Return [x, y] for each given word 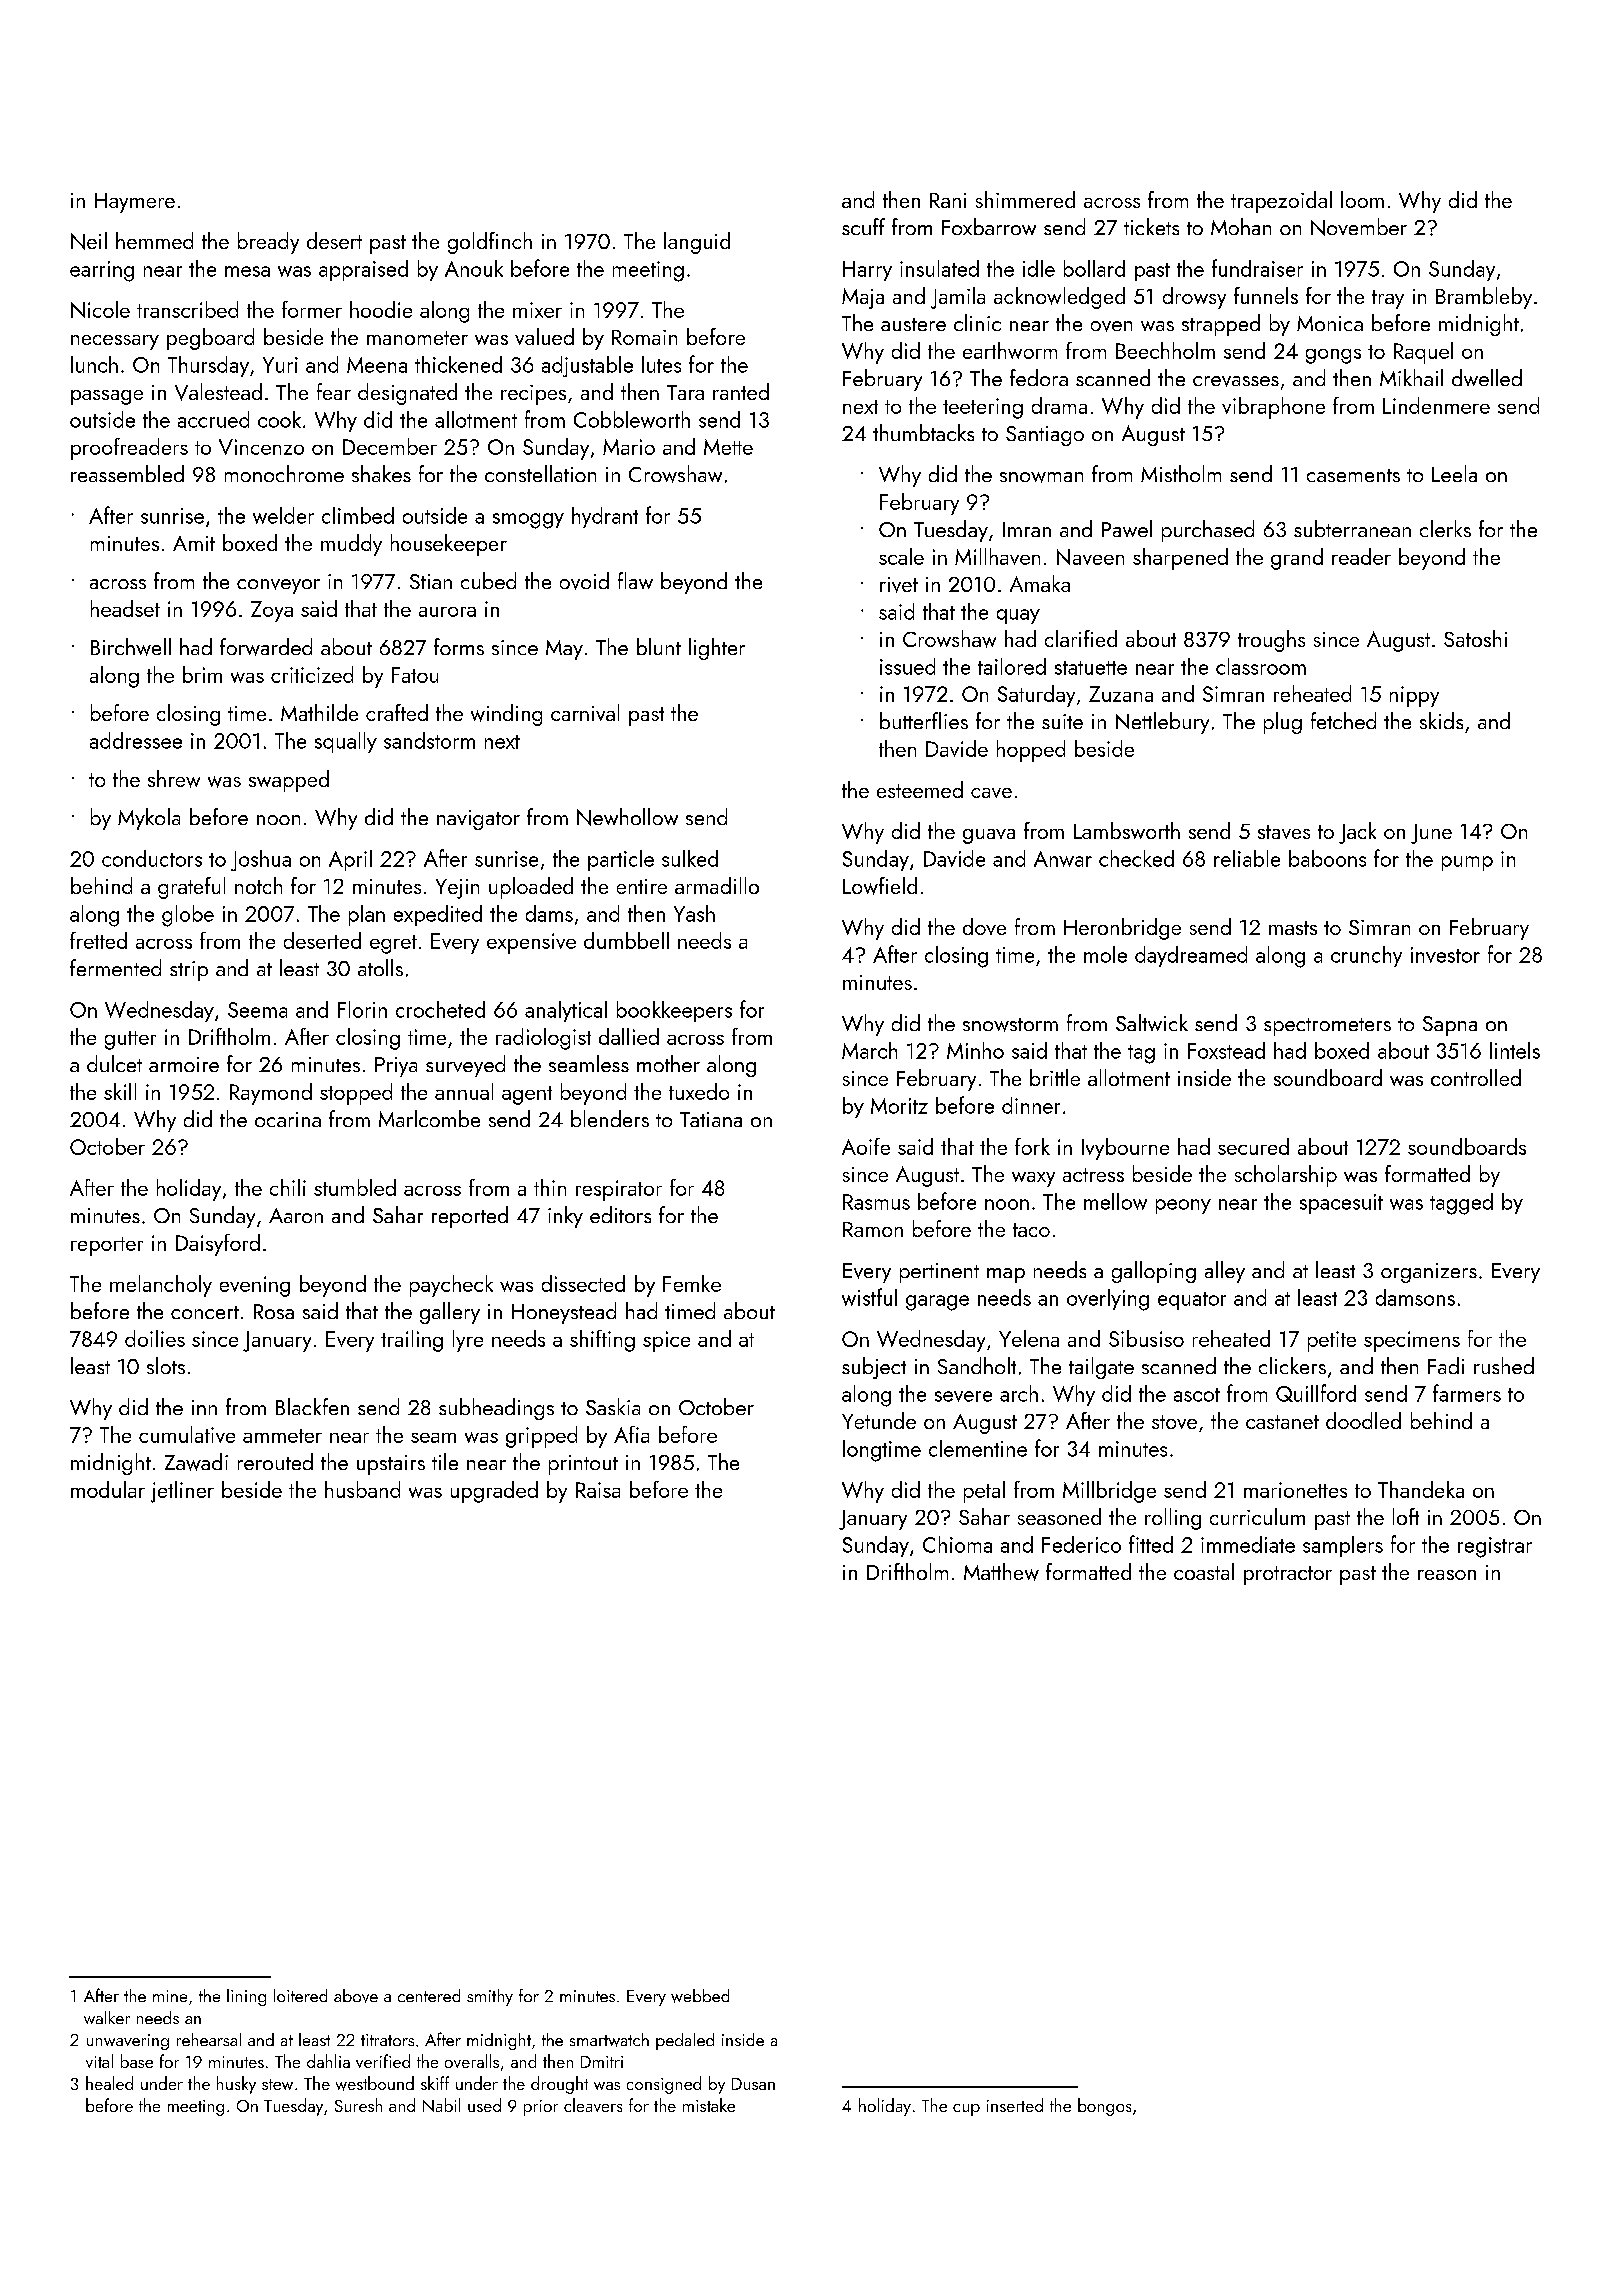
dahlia [328, 2061]
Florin [362, 1009]
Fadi [1446, 1365]
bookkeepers [674, 1011]
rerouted [275, 1461]
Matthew [1001, 1572]
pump [1467, 863]
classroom [1261, 666]
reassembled [127, 473]
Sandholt [977, 1365]
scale [901, 556]
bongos [1104, 2107]
